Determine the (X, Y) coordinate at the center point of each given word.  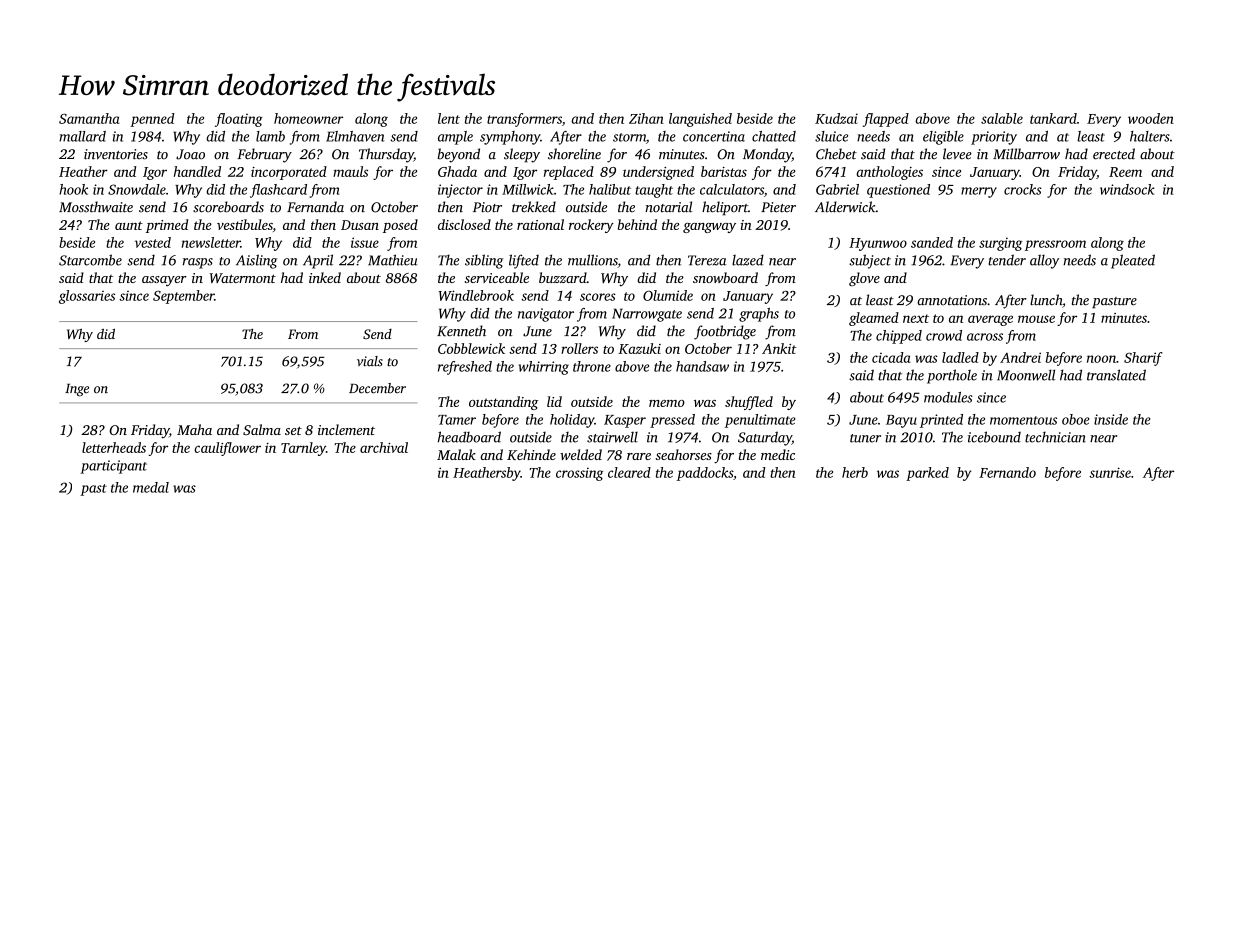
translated (1116, 375)
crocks (1023, 189)
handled (197, 171)
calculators (732, 189)
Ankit (779, 348)
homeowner (308, 118)
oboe (1076, 419)
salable (1002, 118)
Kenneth (461, 331)
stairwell (612, 437)
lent (449, 118)
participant (113, 467)
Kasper (625, 421)
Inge (77, 390)
